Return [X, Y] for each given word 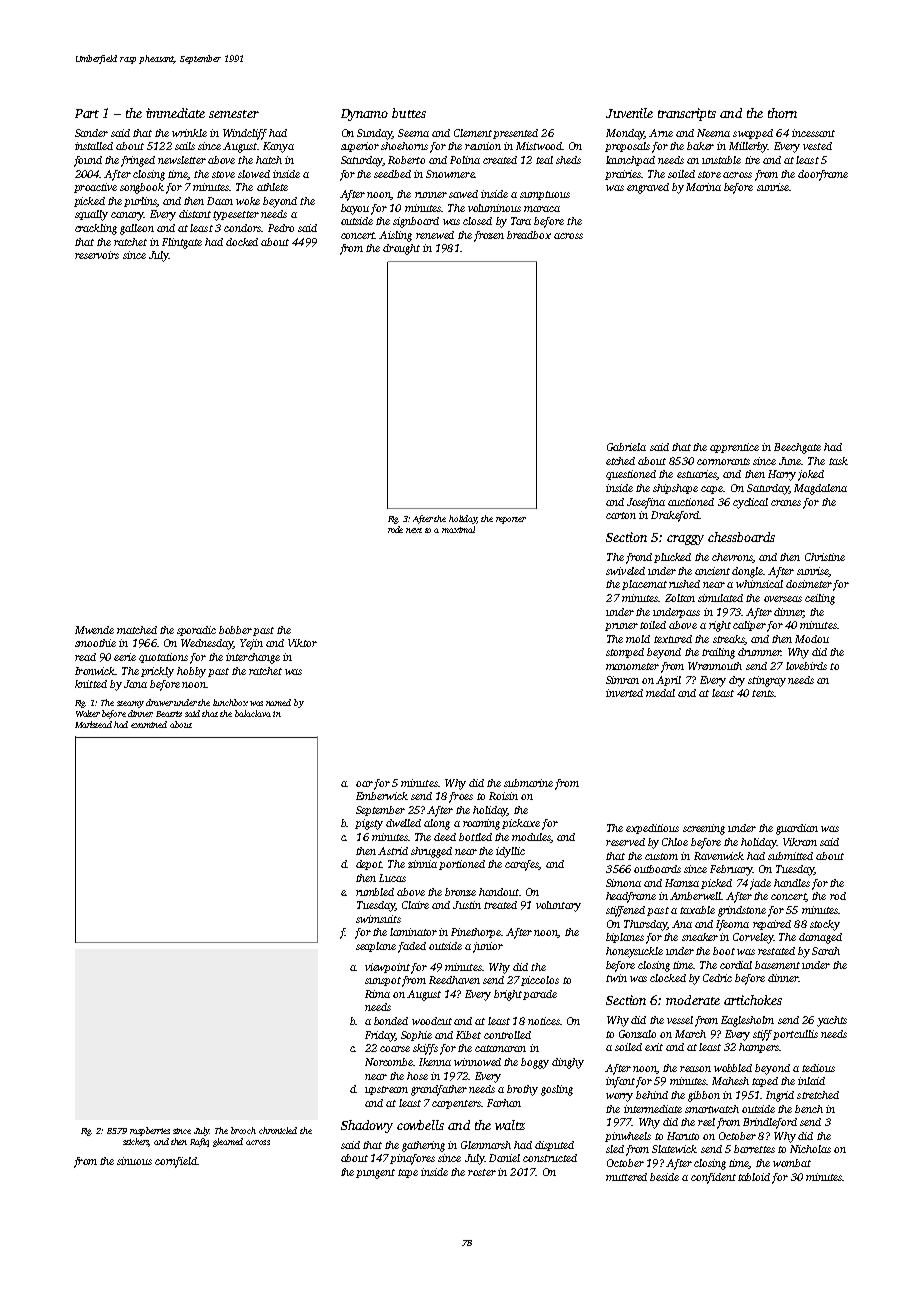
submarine [528, 783]
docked [242, 242]
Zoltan [680, 598]
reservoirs [97, 255]
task [838, 461]
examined [149, 724]
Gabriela [626, 447]
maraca [542, 209]
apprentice [734, 448]
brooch [243, 1130]
